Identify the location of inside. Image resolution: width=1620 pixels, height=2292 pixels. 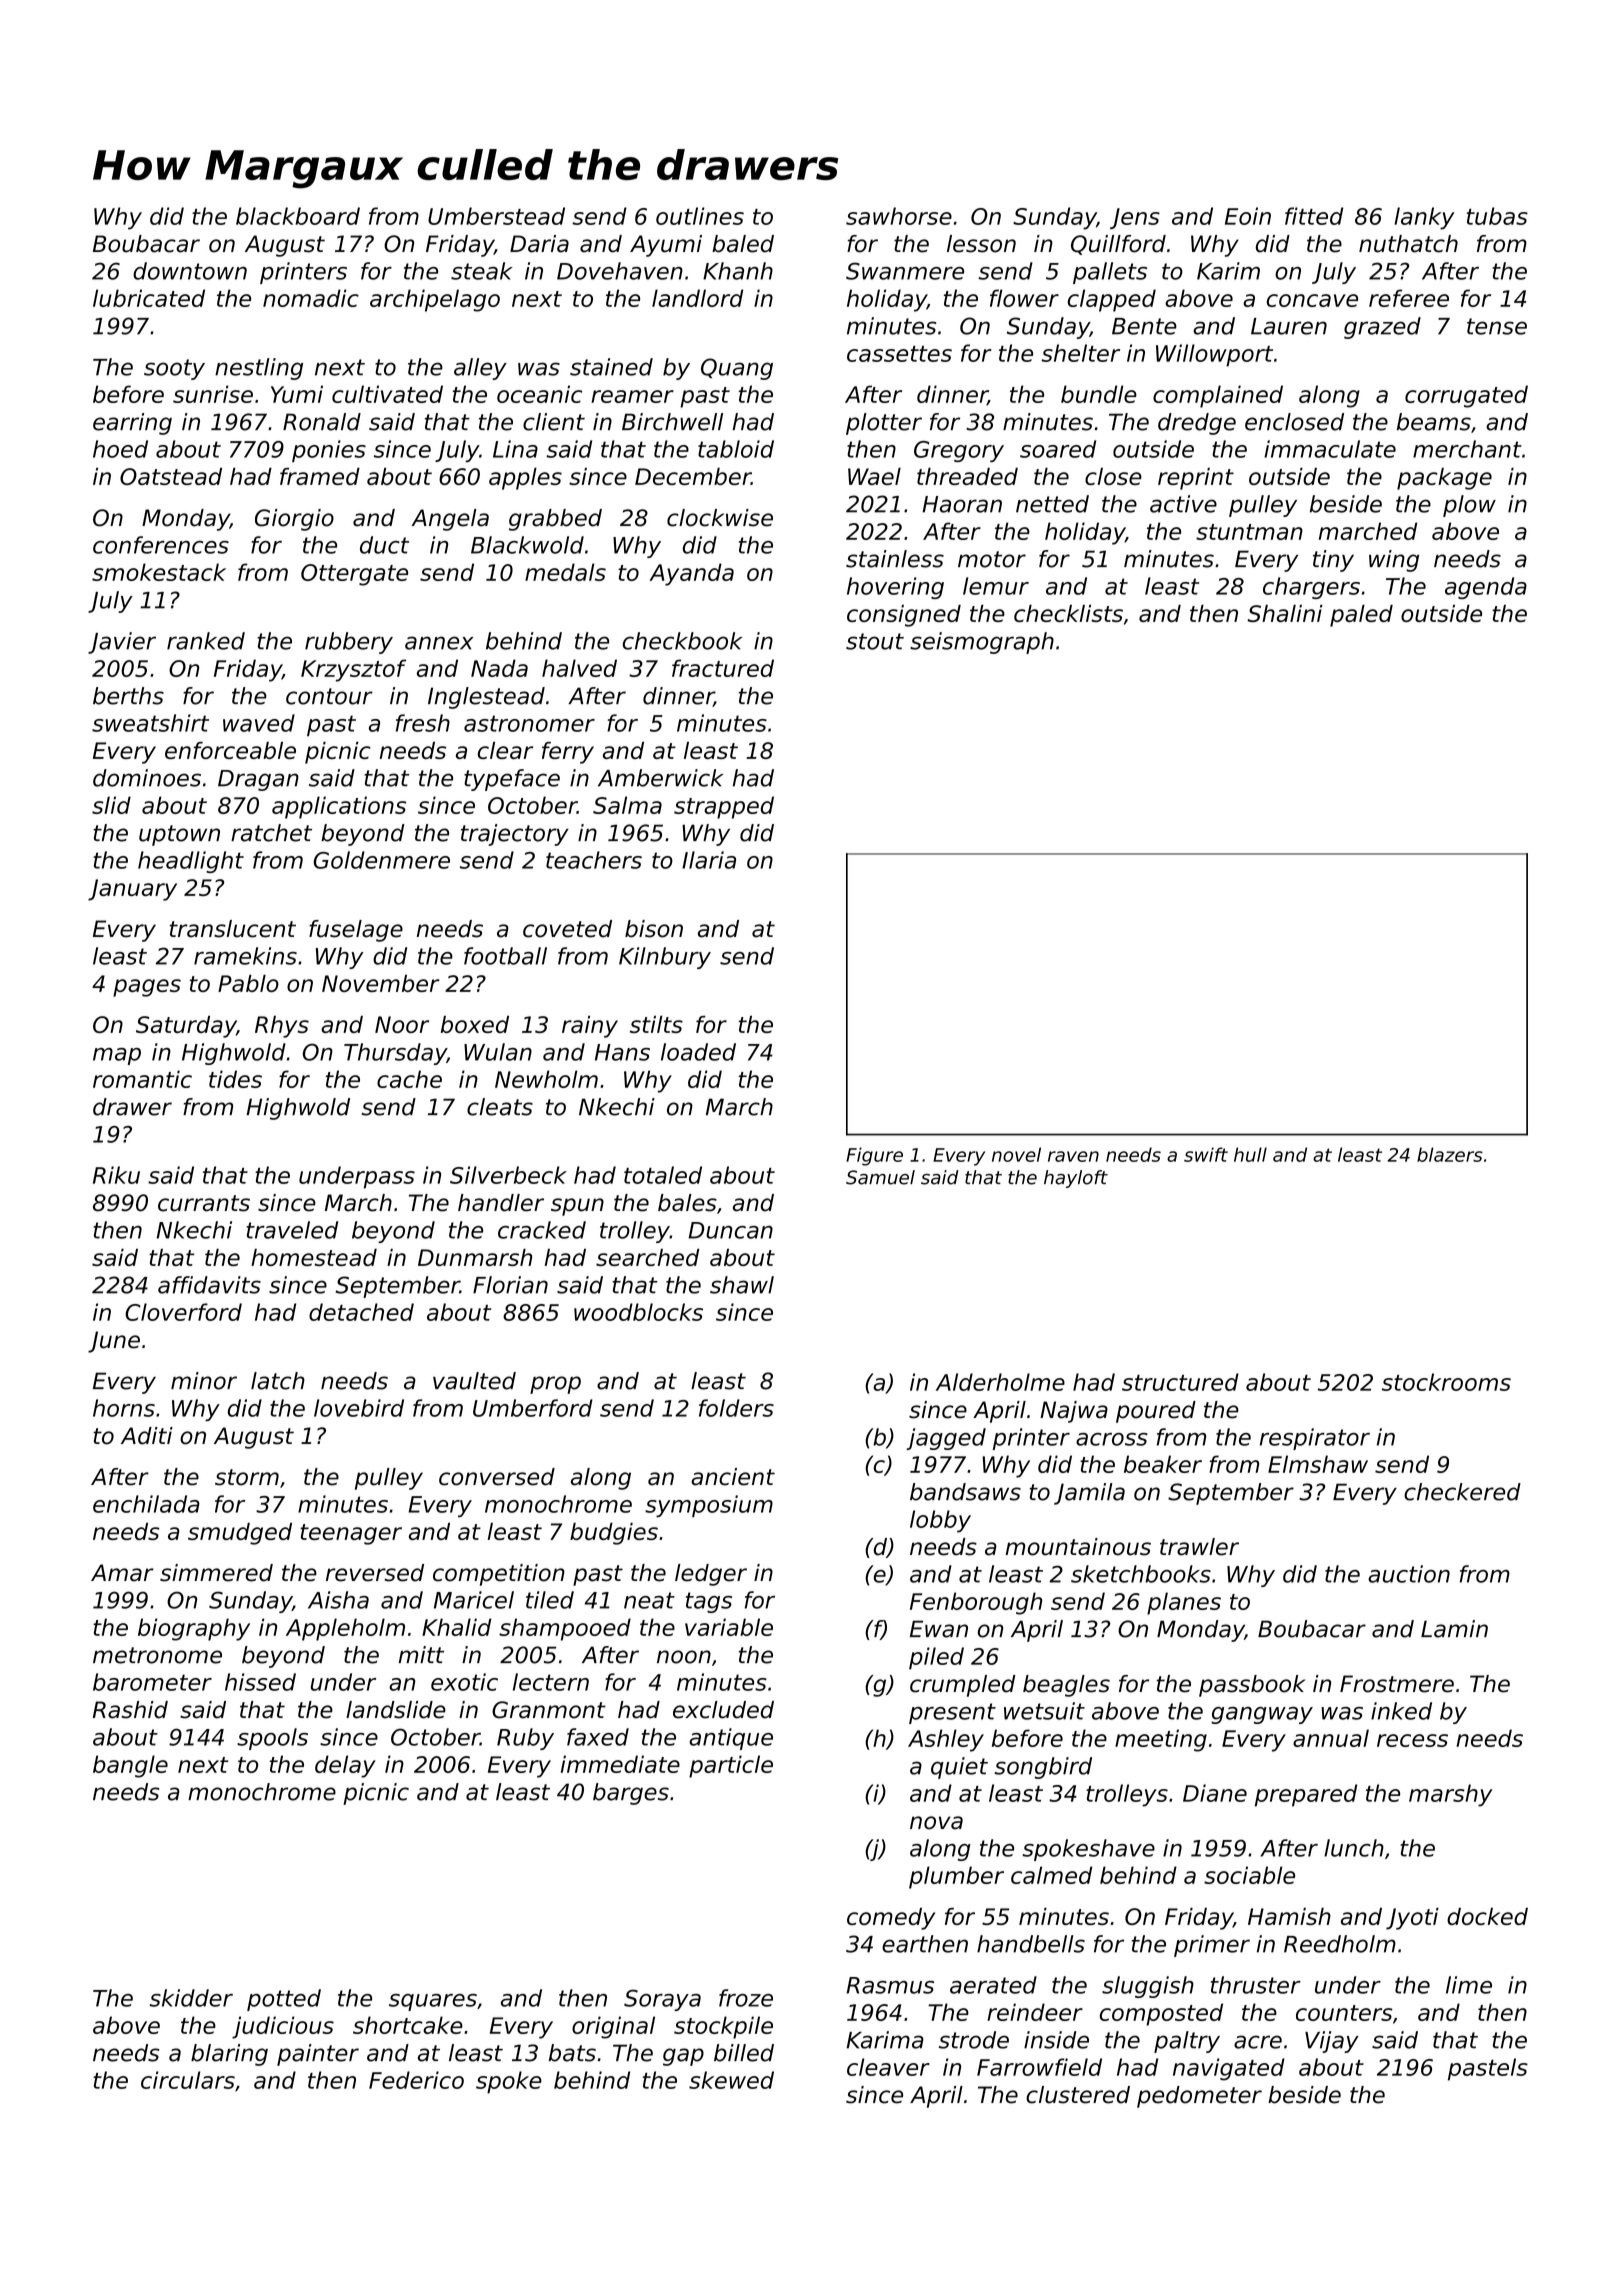
(1056, 2040).
